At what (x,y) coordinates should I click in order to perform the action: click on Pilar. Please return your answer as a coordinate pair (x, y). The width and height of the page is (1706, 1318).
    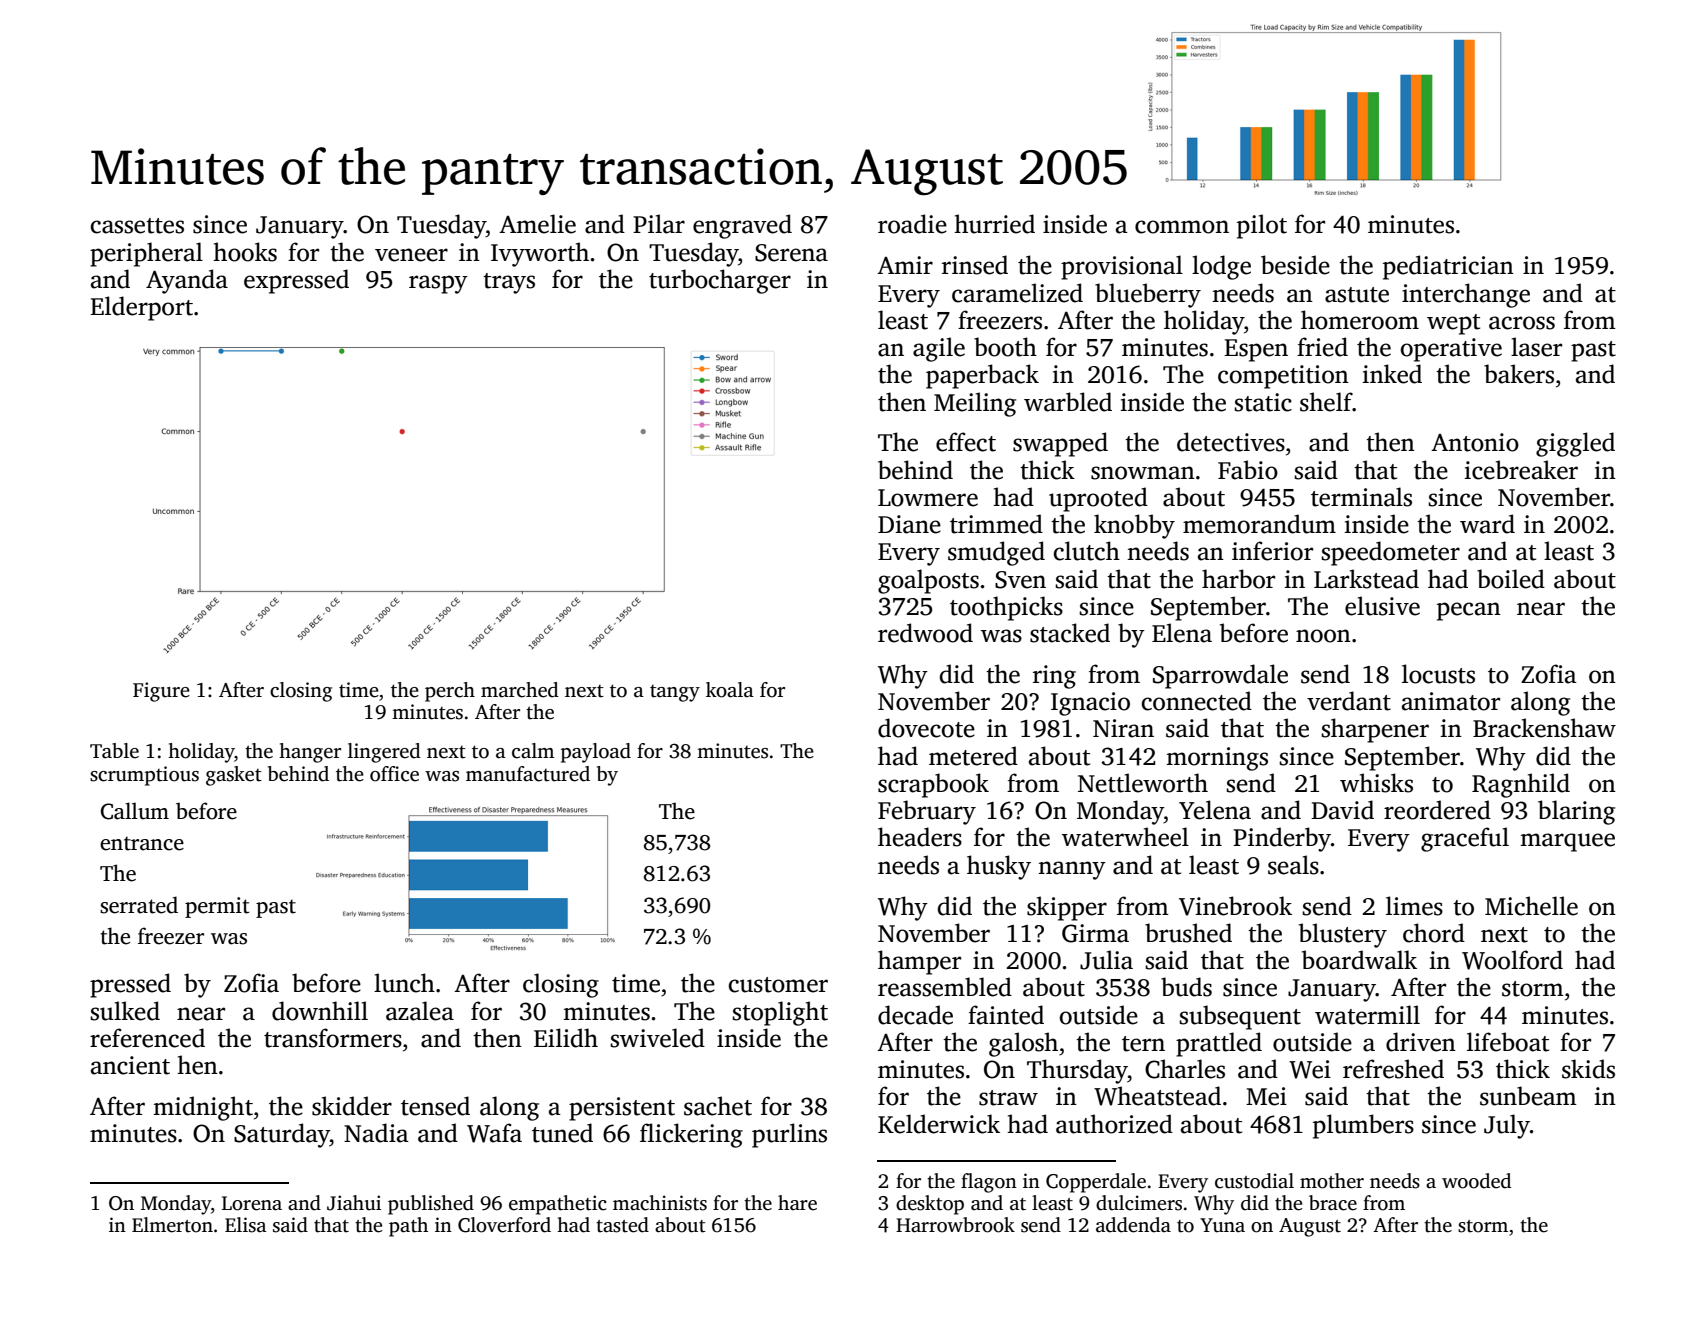
    Looking at the image, I should click on (659, 224).
